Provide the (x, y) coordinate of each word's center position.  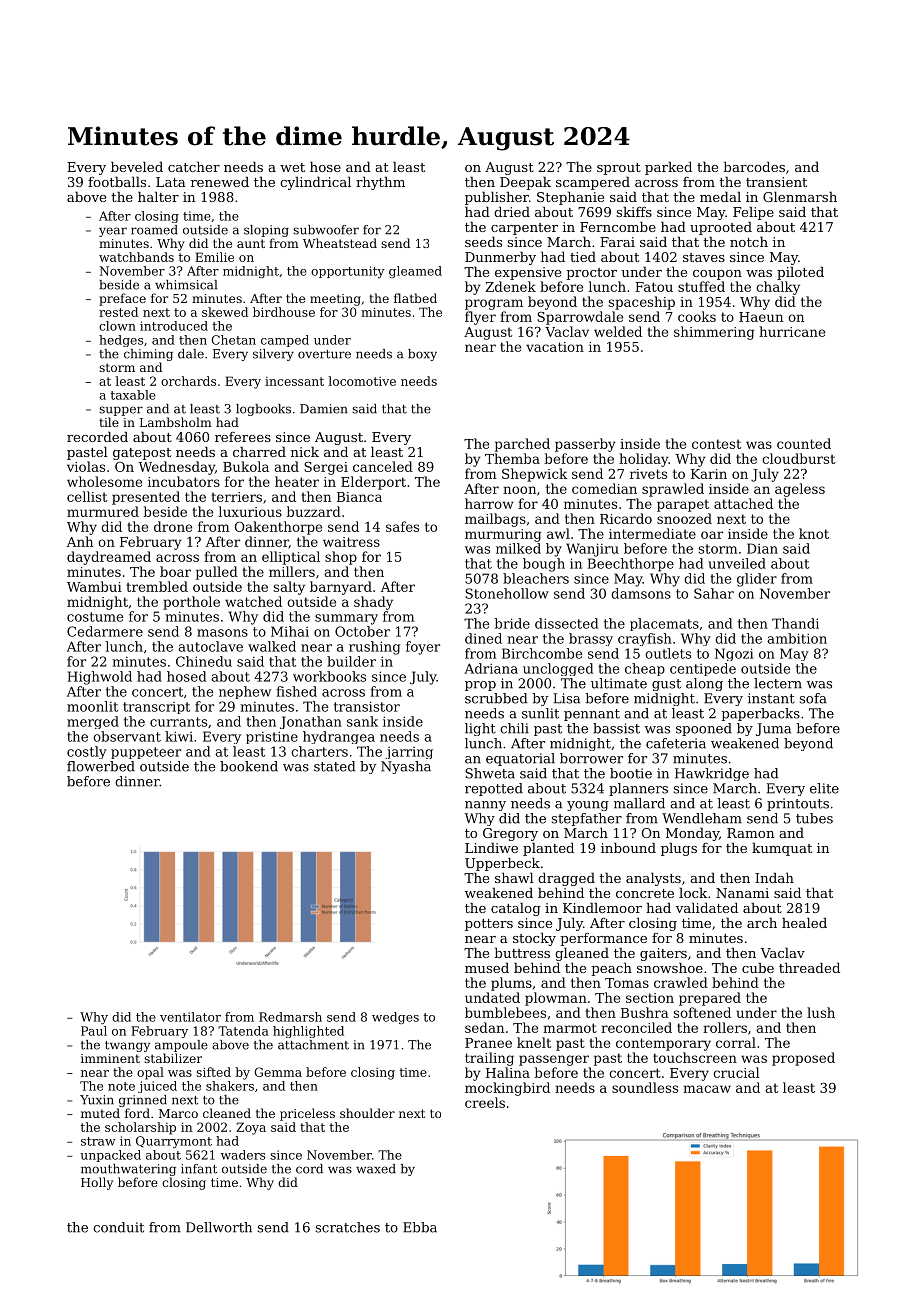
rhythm (380, 183)
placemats (664, 624)
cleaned (227, 1113)
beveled (137, 166)
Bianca (359, 497)
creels (485, 1102)
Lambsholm (176, 422)
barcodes (754, 166)
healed (804, 922)
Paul (94, 1031)
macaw (707, 1089)
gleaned (582, 954)
